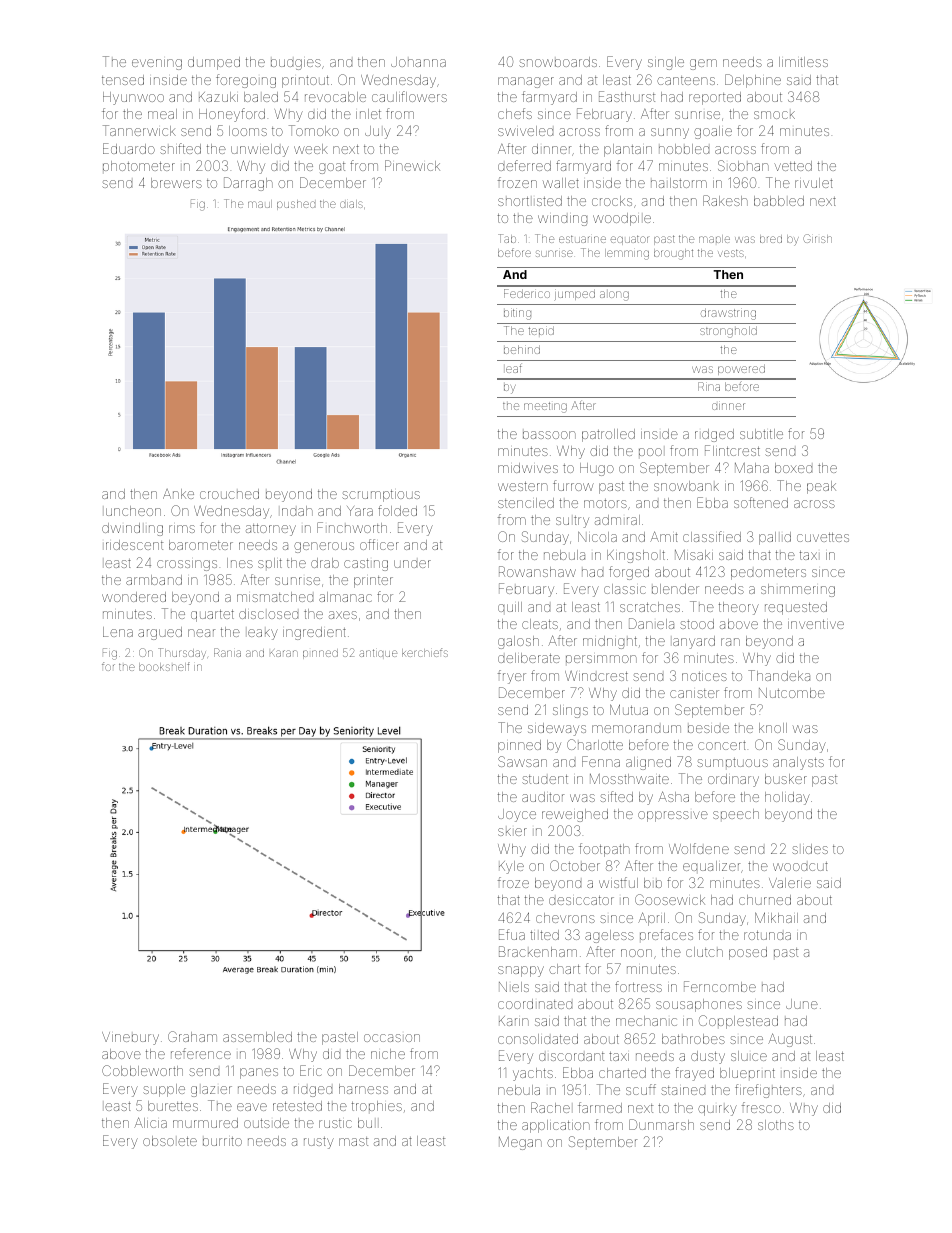  What do you see at coordinates (263, 634) in the screenshot?
I see `leaky` at bounding box center [263, 634].
